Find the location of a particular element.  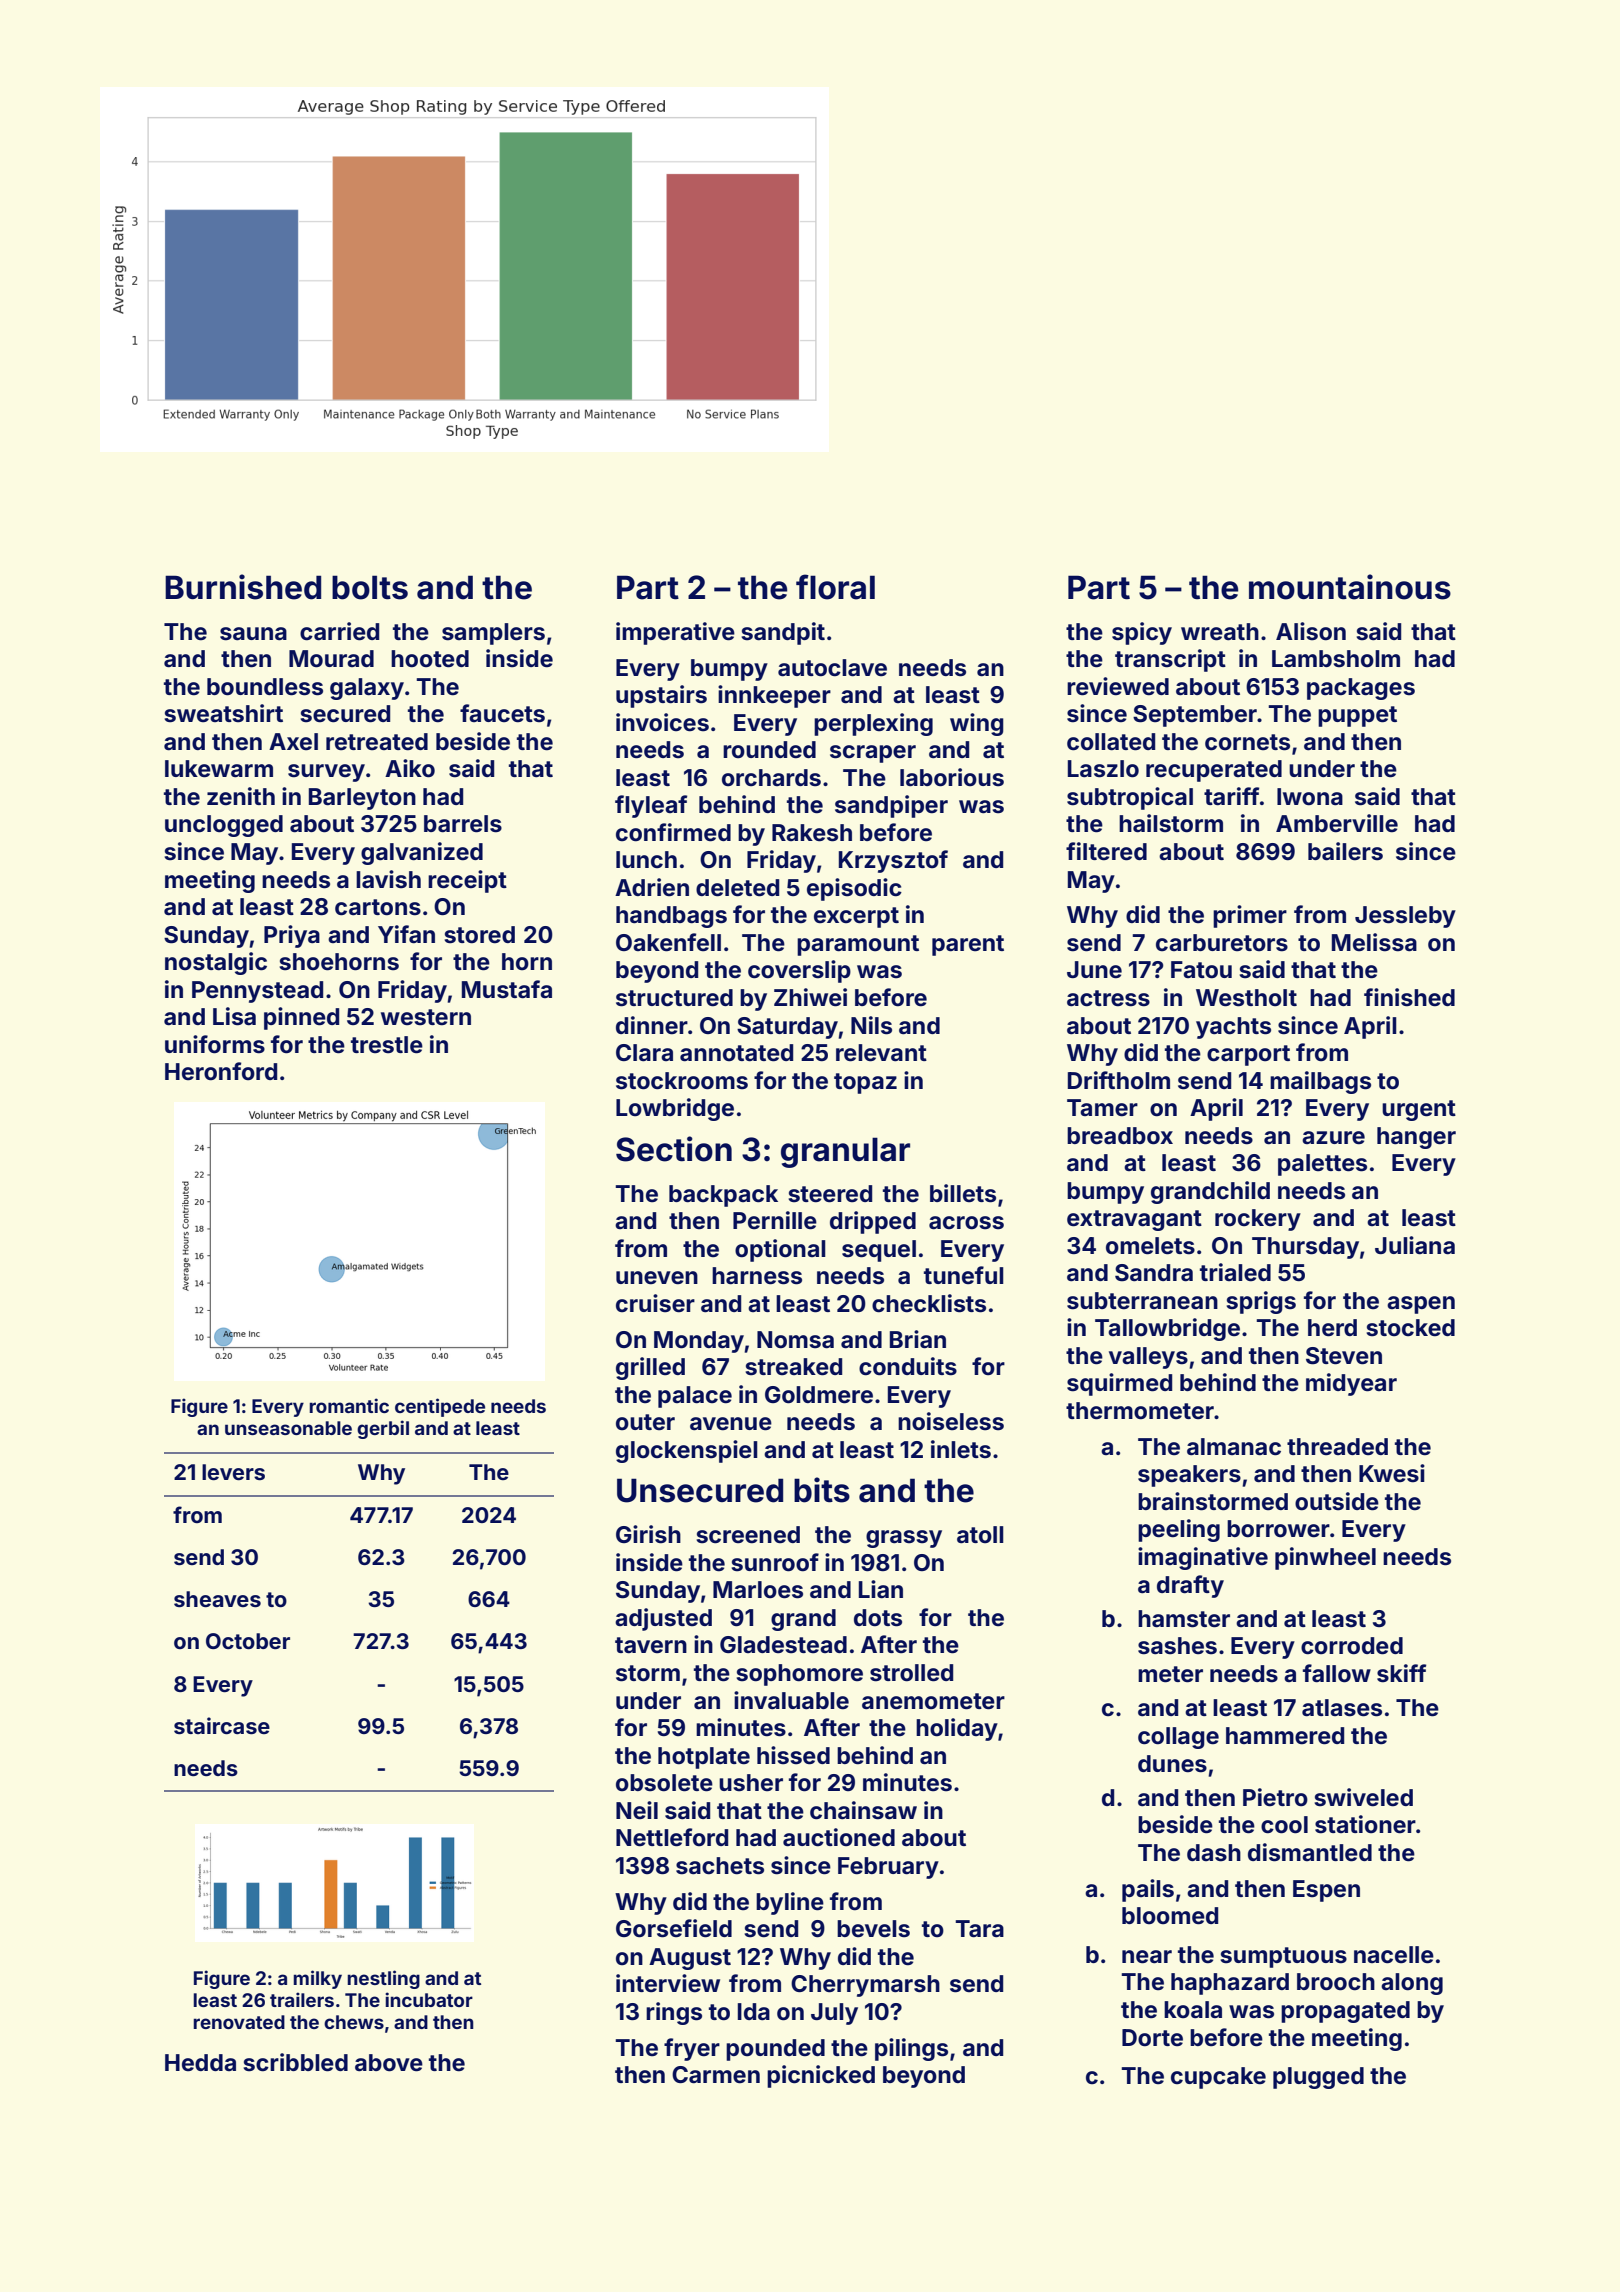

sweatshirt is located at coordinates (223, 713).
